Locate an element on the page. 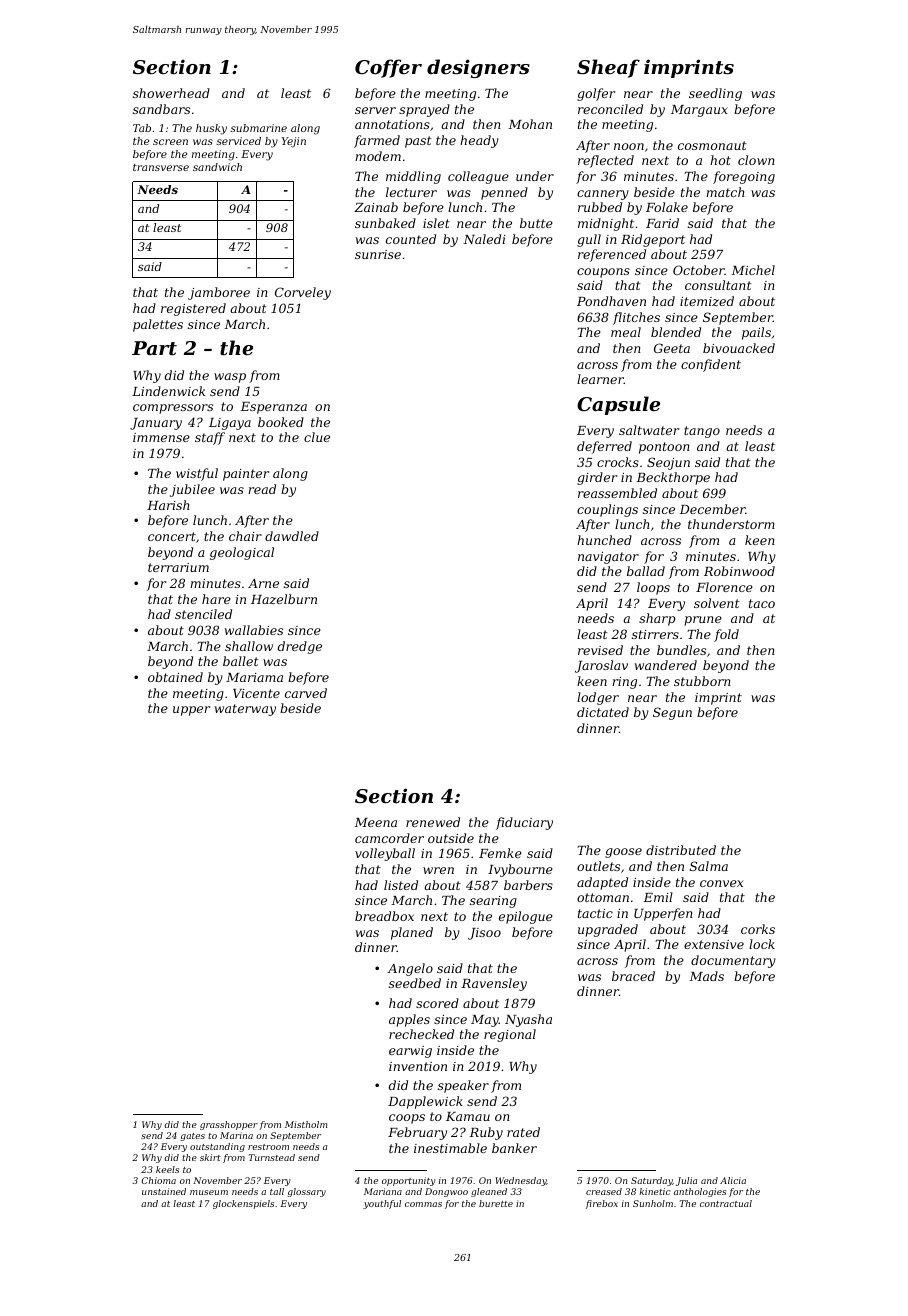 The image size is (908, 1316). hare is located at coordinates (216, 599).
